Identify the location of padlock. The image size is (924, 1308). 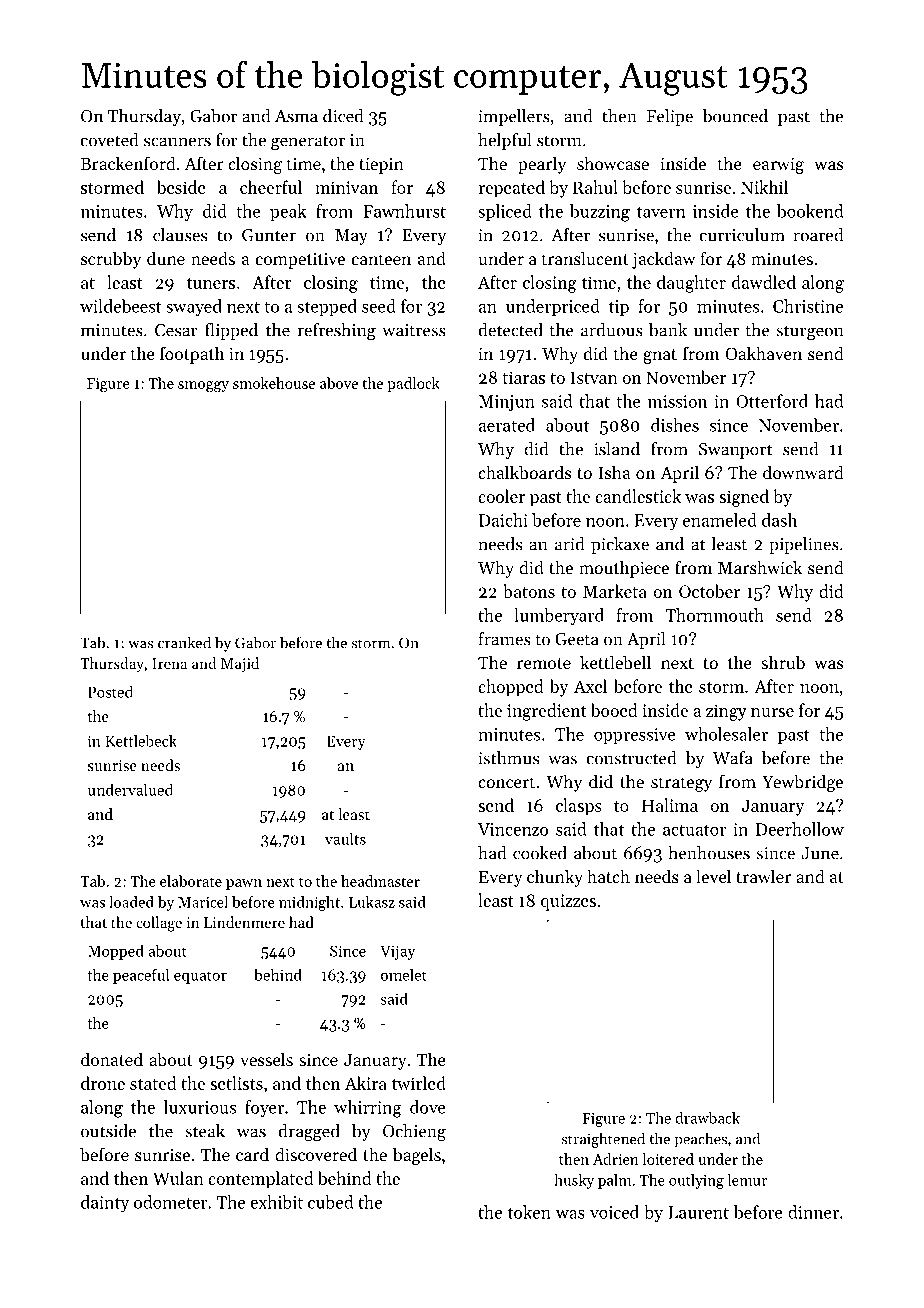
(413, 384).
